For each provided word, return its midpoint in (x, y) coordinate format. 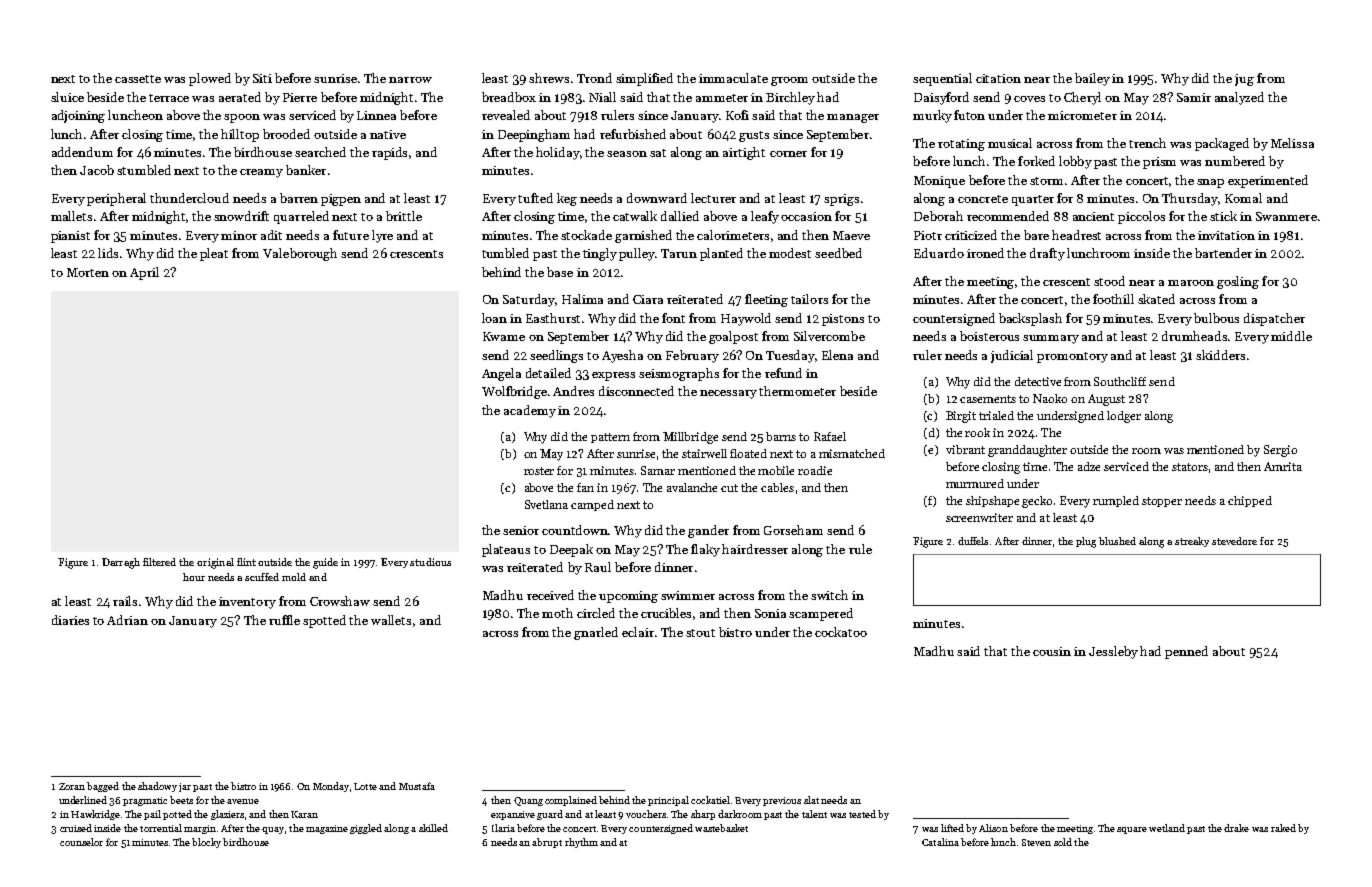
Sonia (770, 613)
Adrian (127, 620)
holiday (558, 153)
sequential (942, 79)
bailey (1092, 79)
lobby (1075, 162)
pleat (214, 254)
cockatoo (841, 632)
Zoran (72, 786)
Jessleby (1113, 652)
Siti (262, 78)
